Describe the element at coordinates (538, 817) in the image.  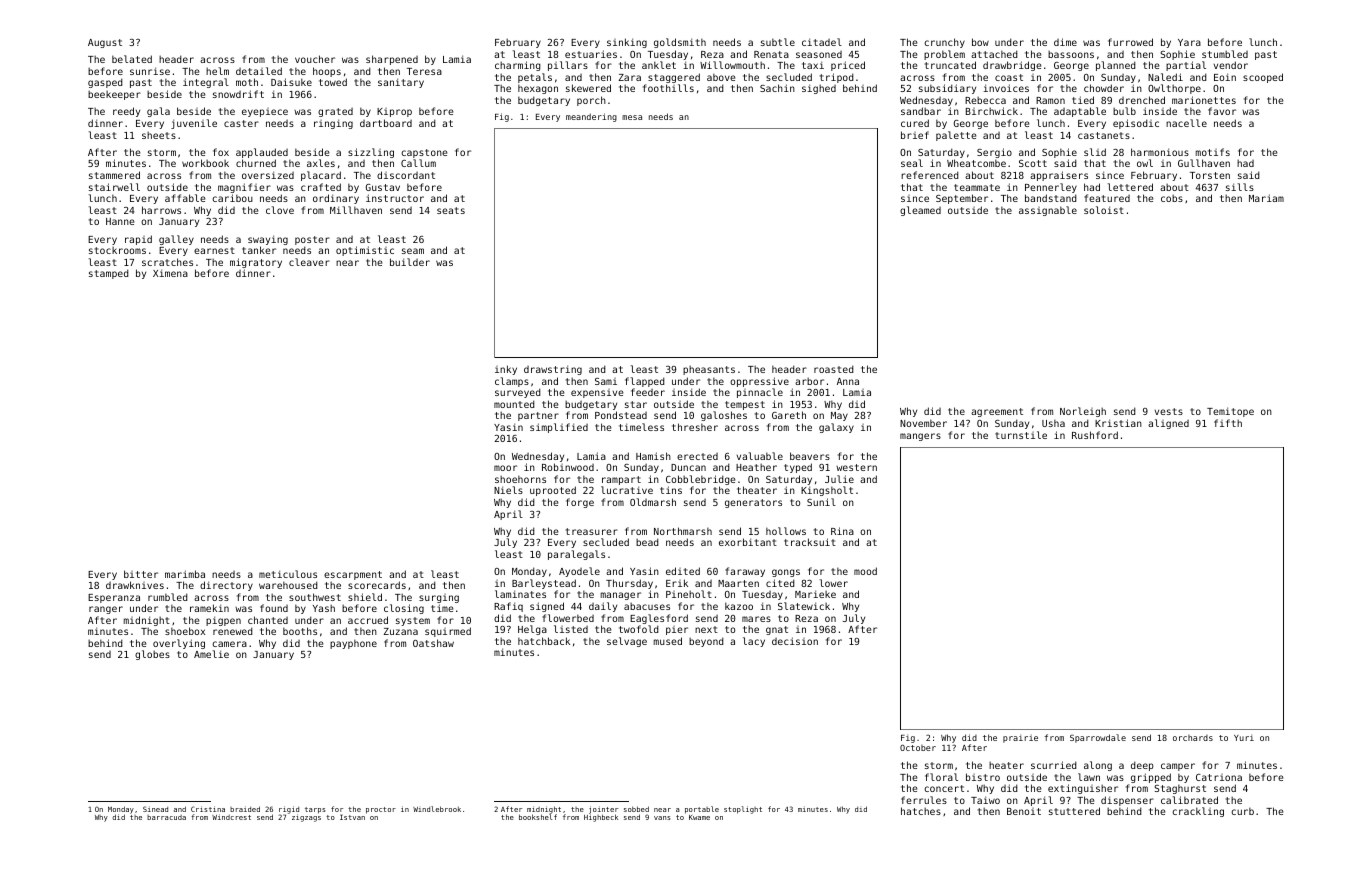
I see `bookshelf` at that location.
